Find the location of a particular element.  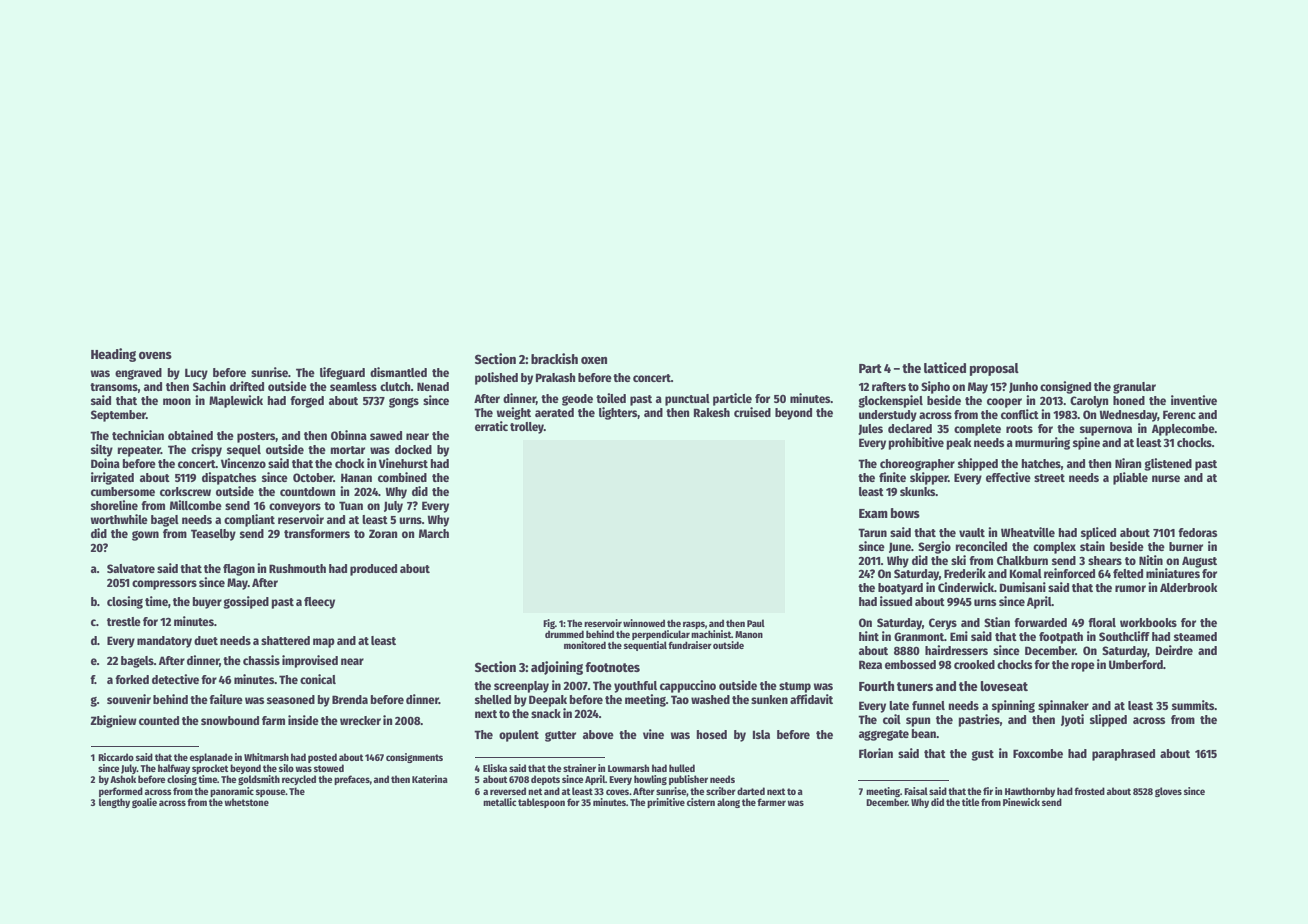

whetstone is located at coordinates (246, 802).
